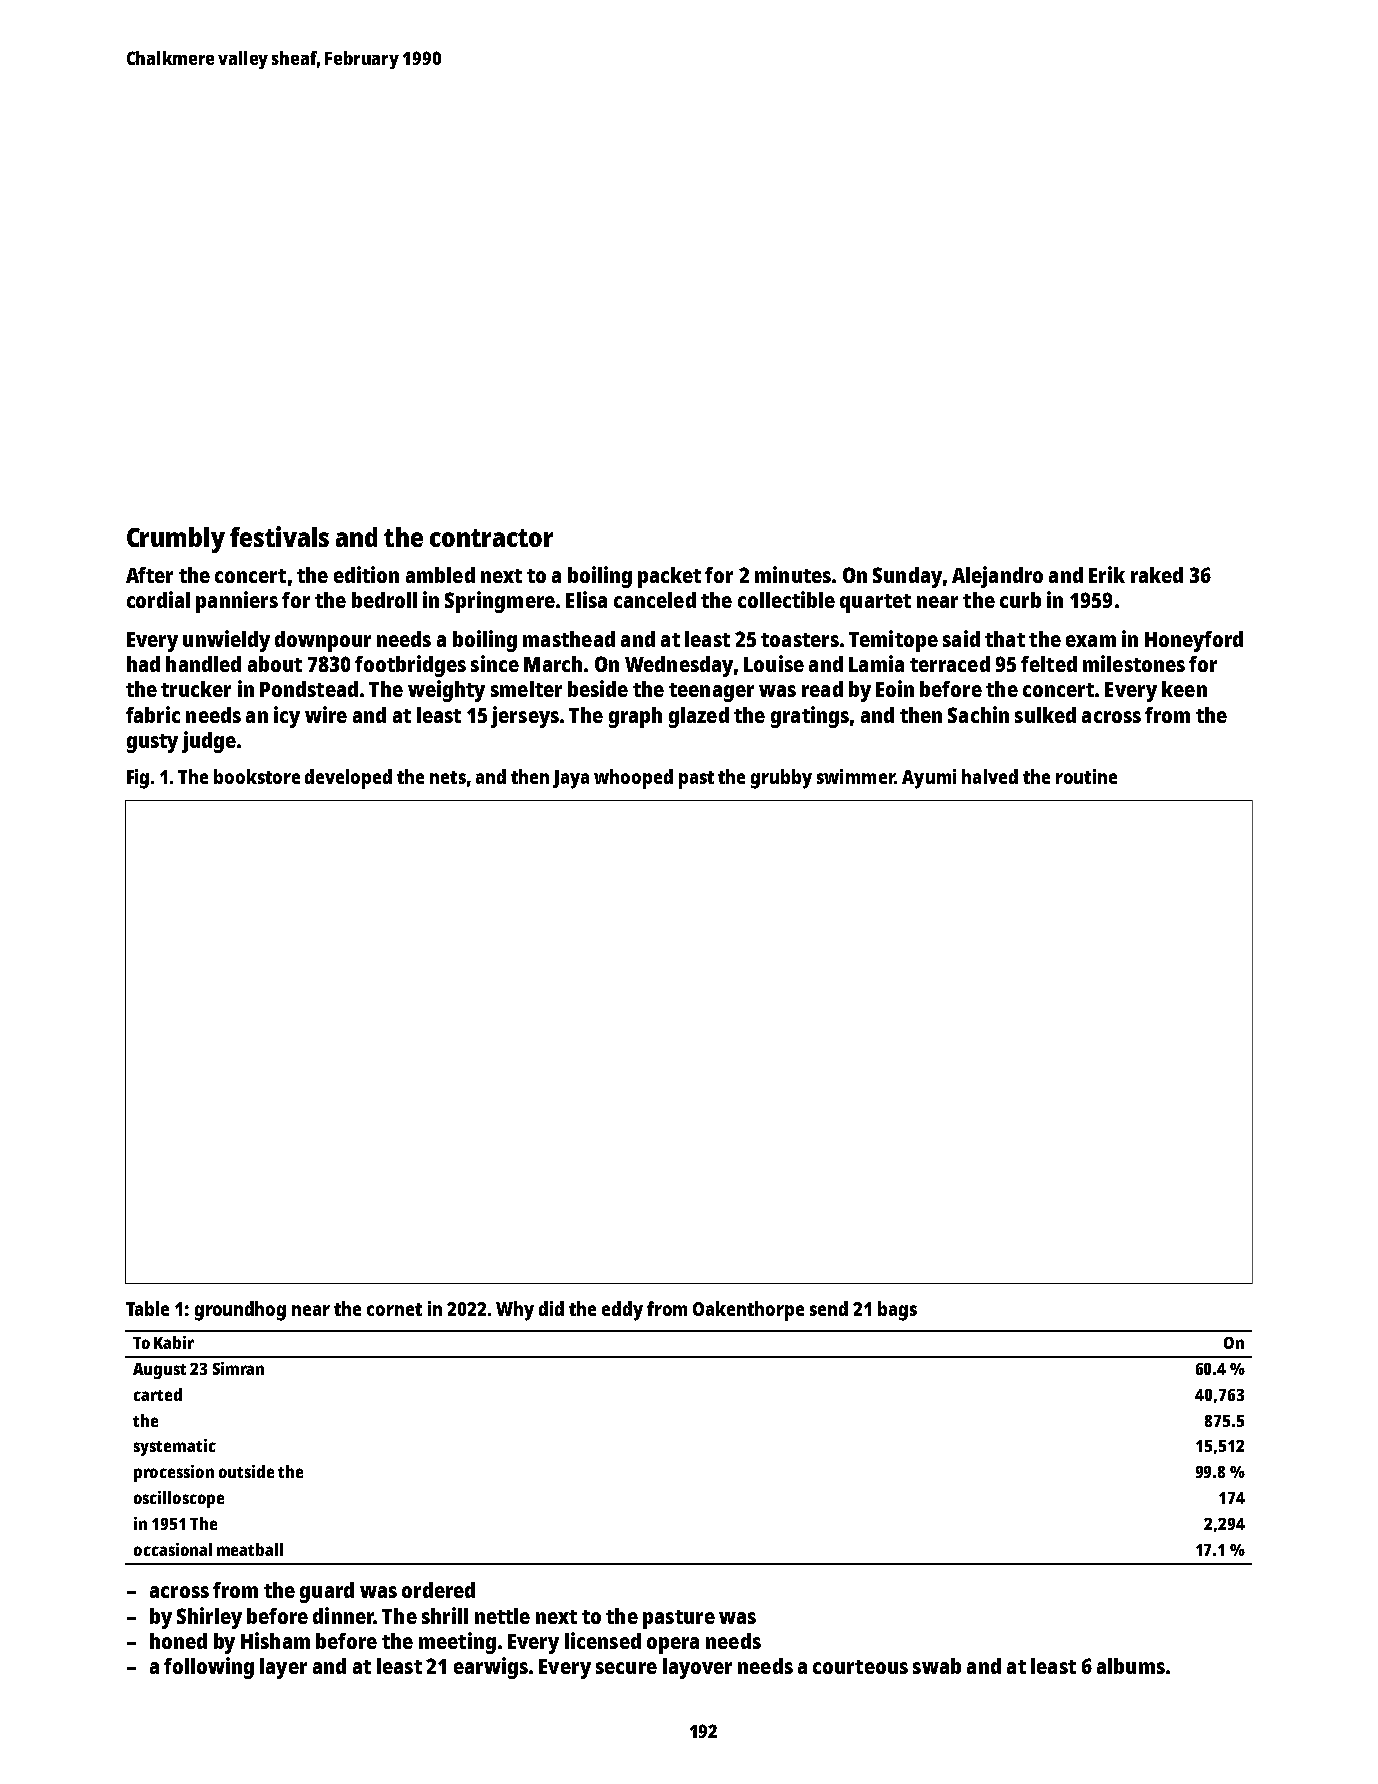 This page has height=1784, width=1378. I want to click on eddy, so click(622, 1311).
